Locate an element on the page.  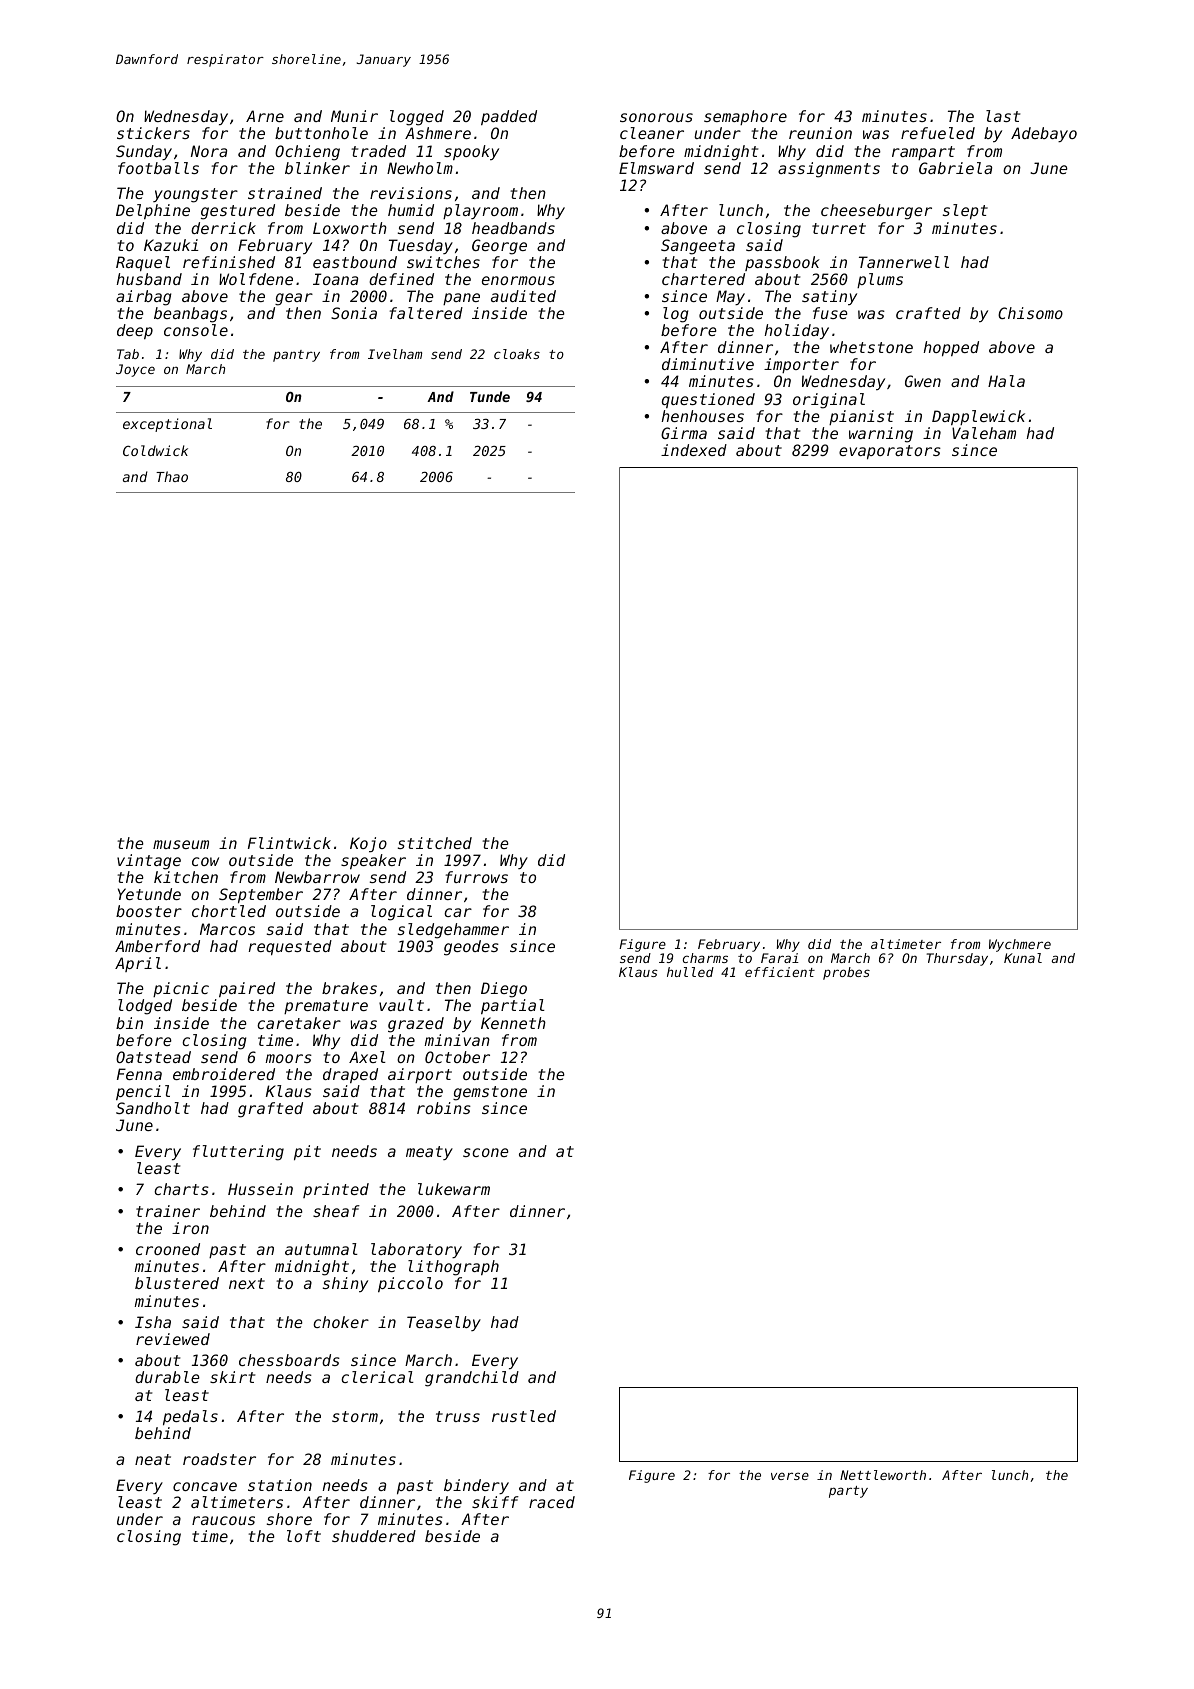
choker is located at coordinates (341, 1322).
